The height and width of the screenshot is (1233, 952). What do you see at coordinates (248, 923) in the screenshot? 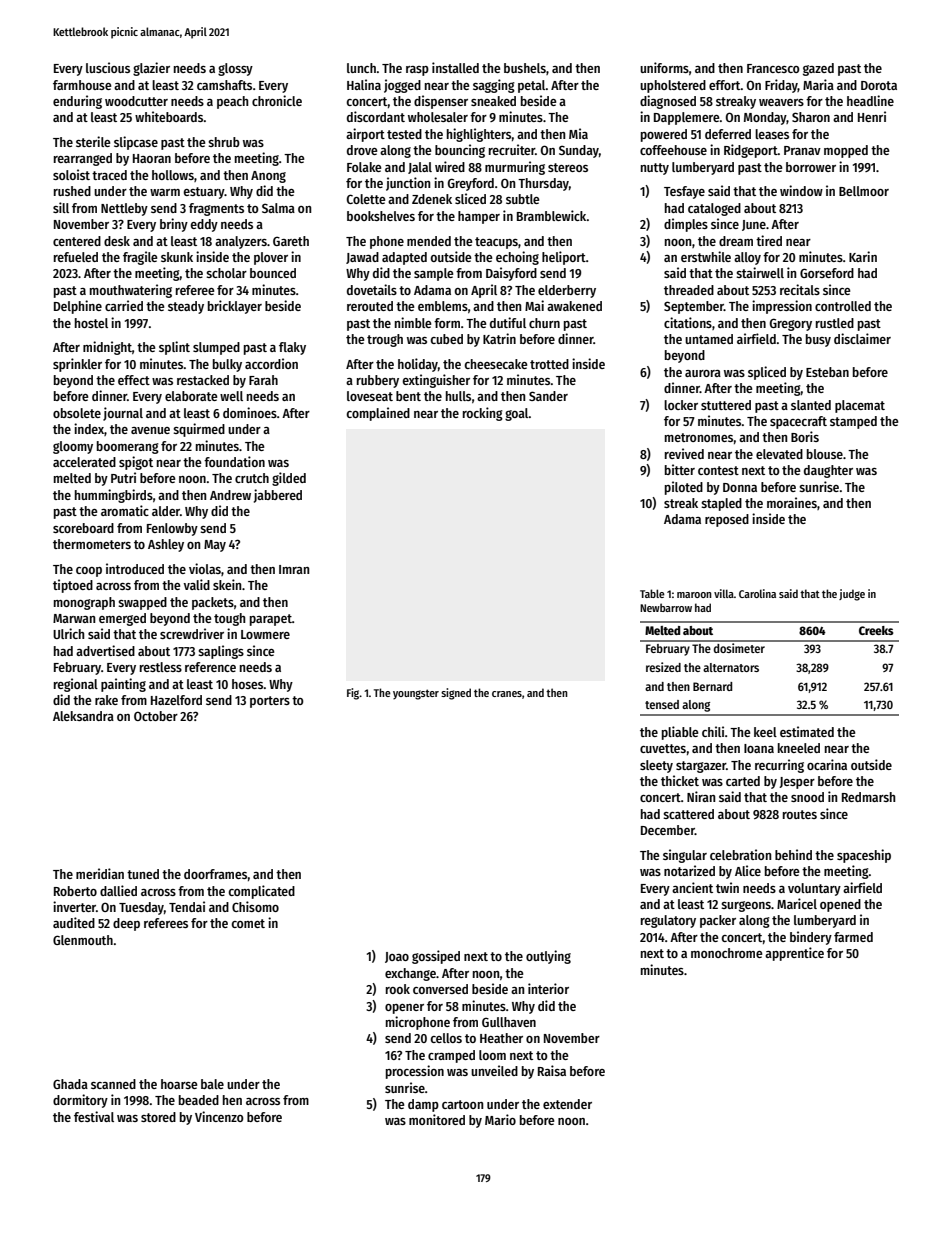
I see `comet` at bounding box center [248, 923].
